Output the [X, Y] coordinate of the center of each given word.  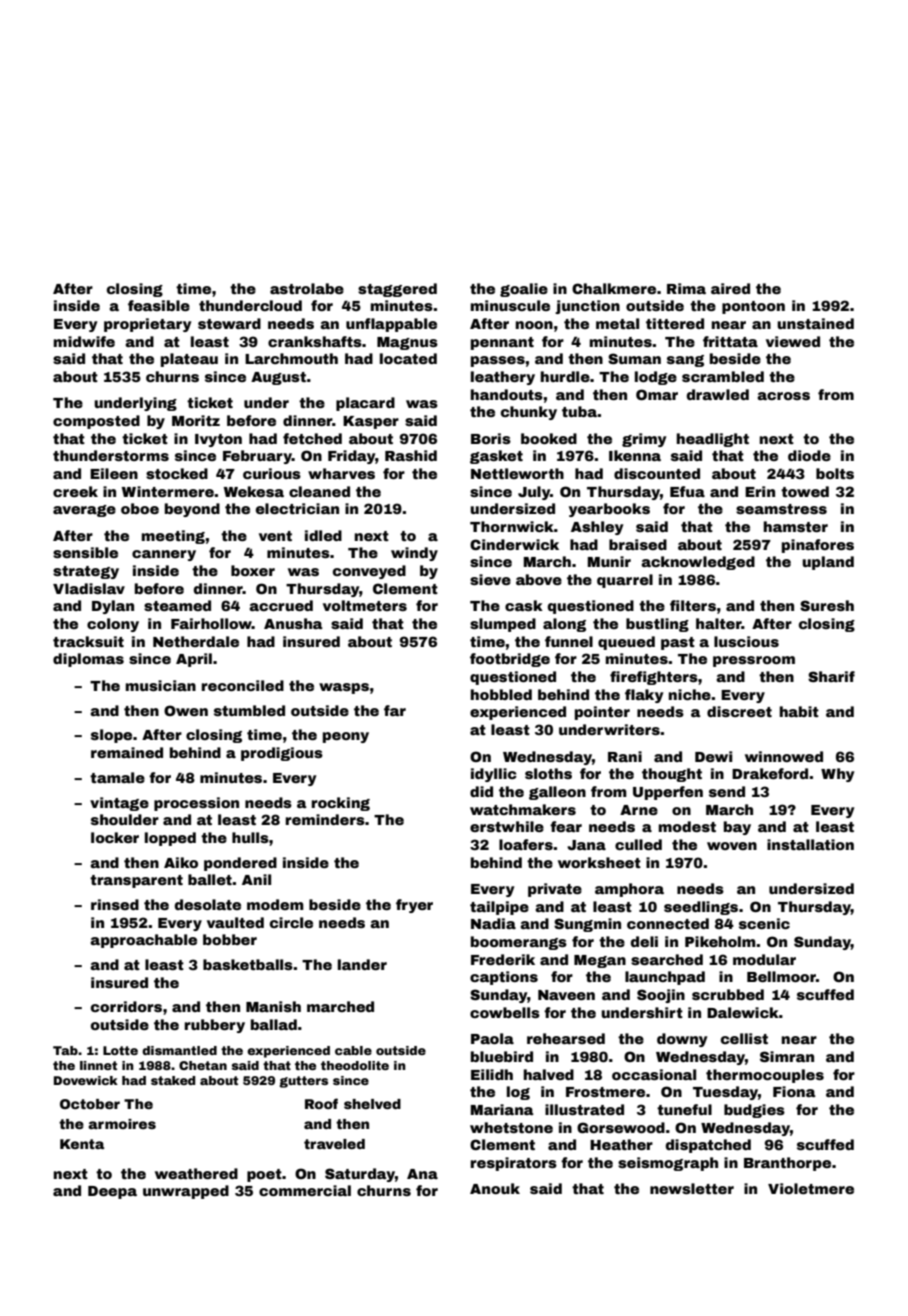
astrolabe [307, 288]
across [783, 396]
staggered [397, 290]
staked [173, 1080]
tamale [117, 777]
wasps [344, 688]
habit [799, 711]
